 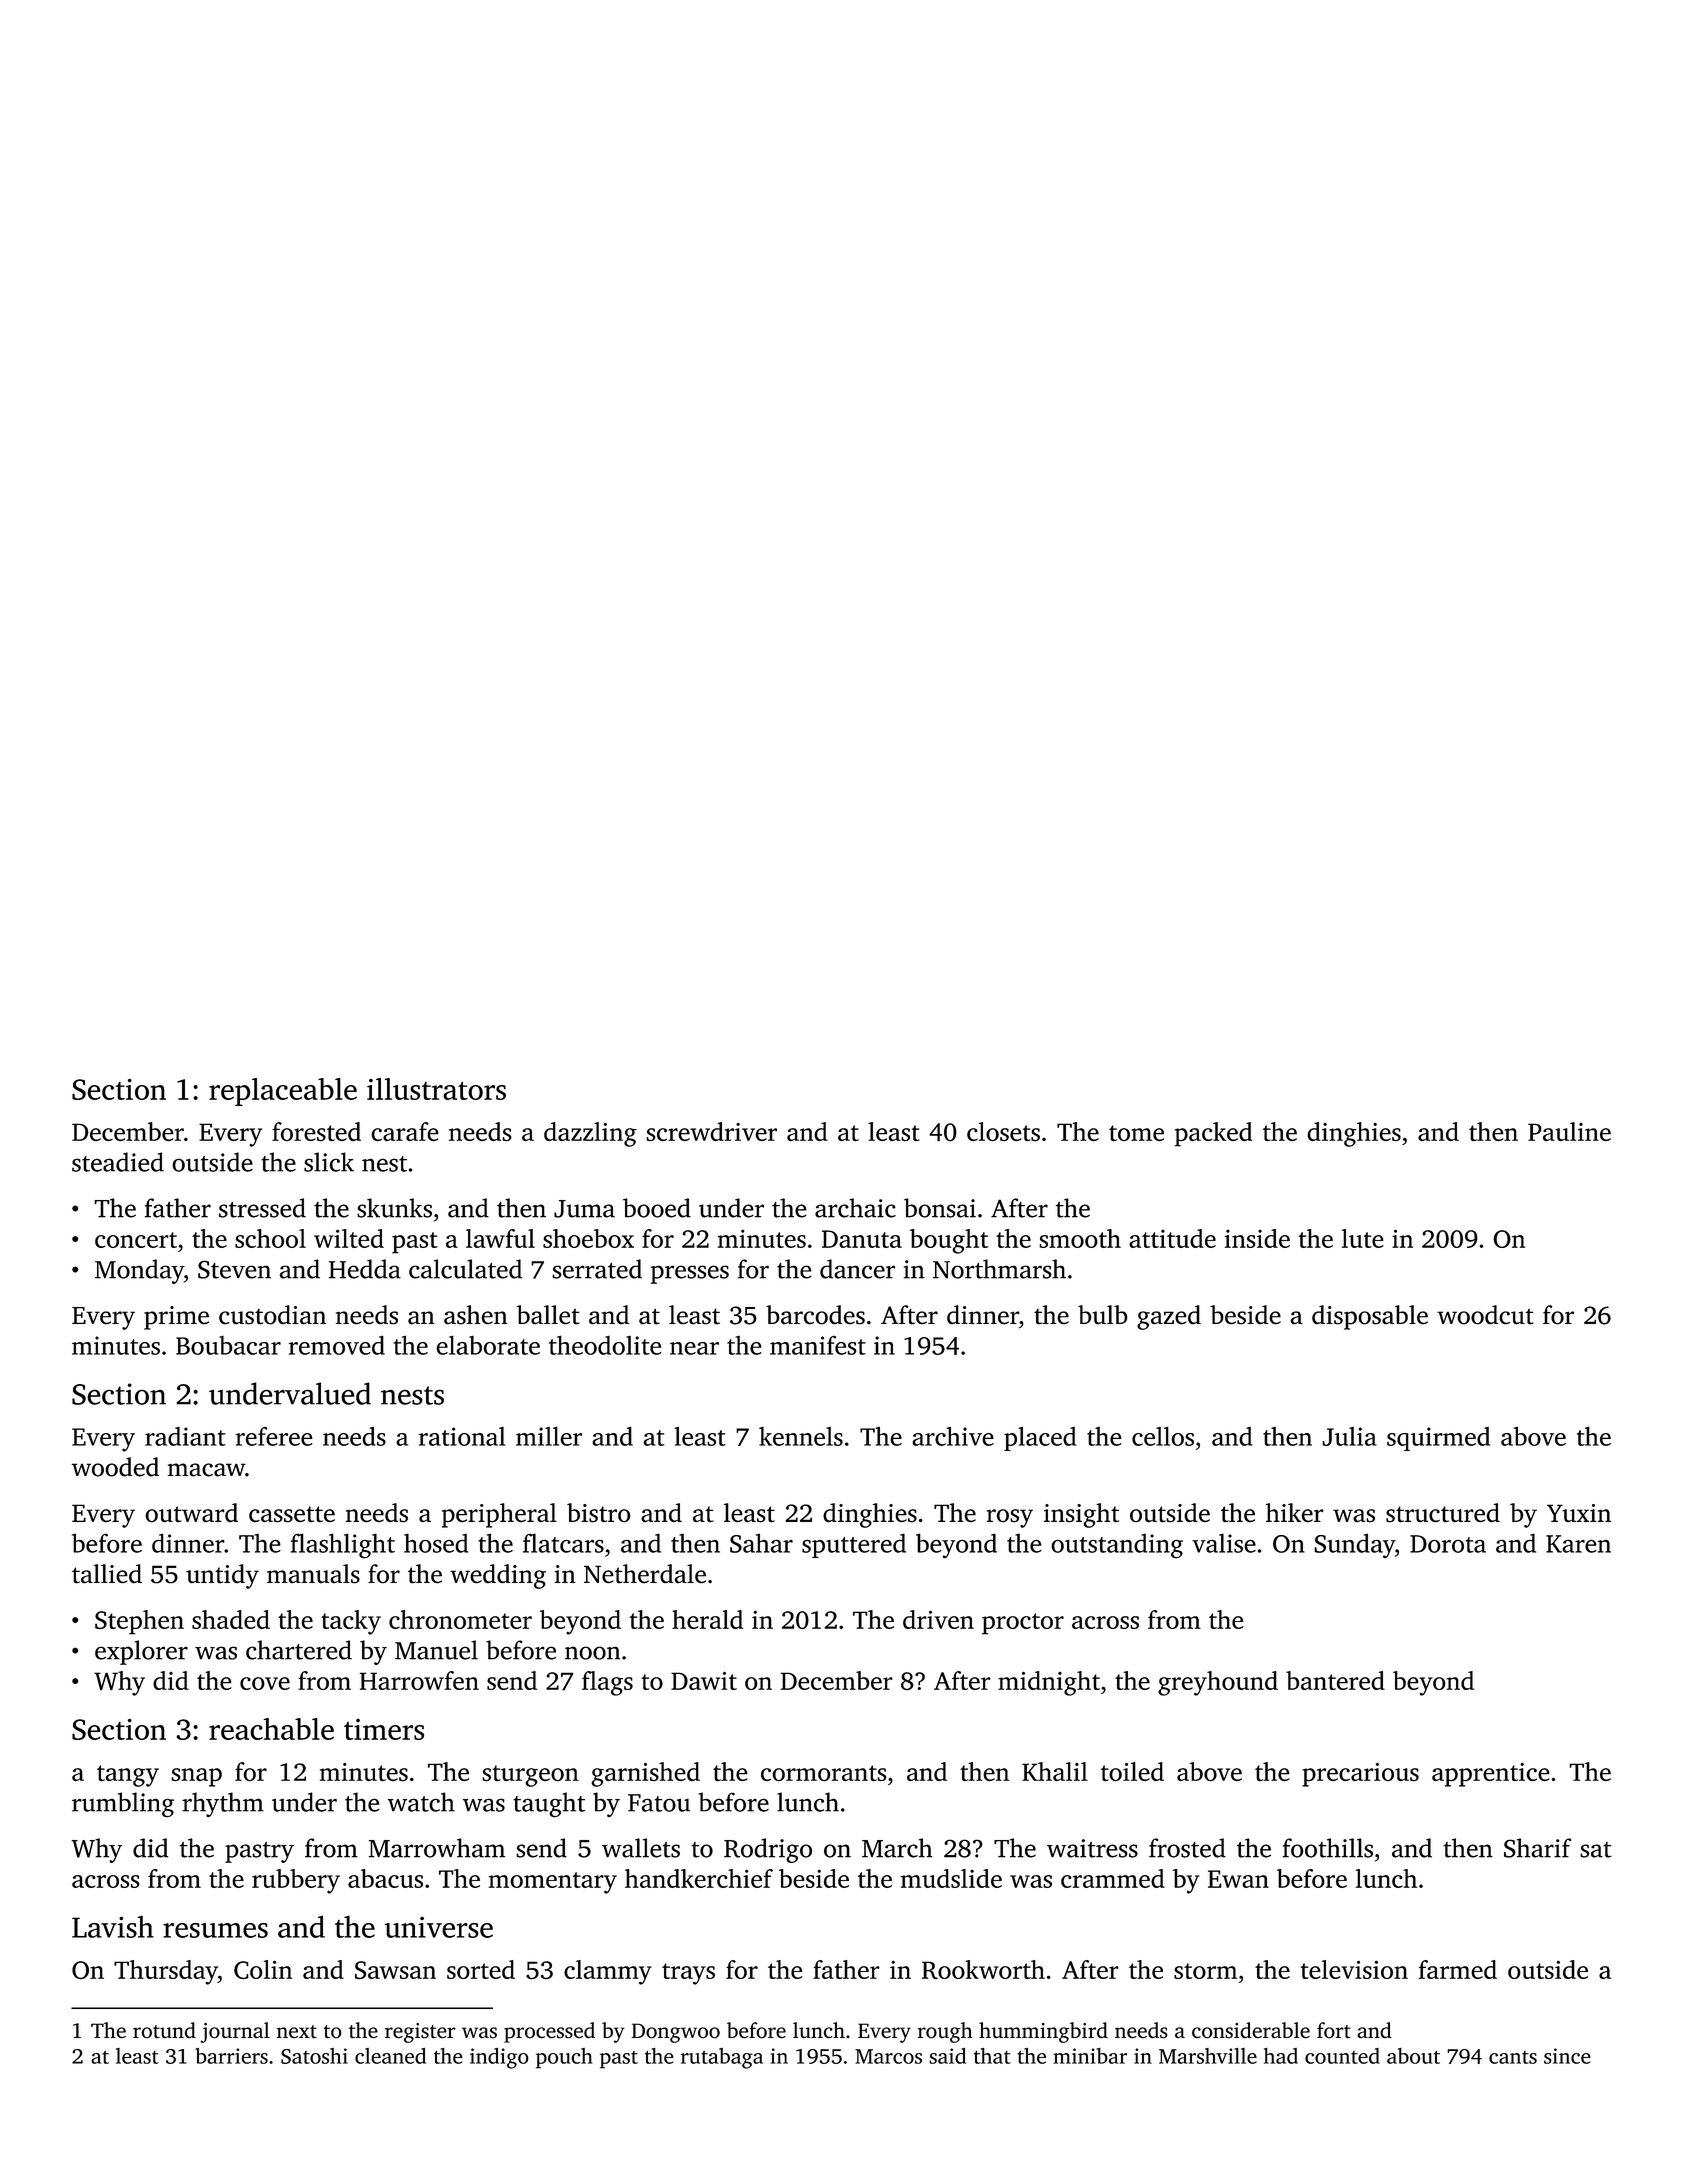 I want to click on screwdriver, so click(x=711, y=1132).
